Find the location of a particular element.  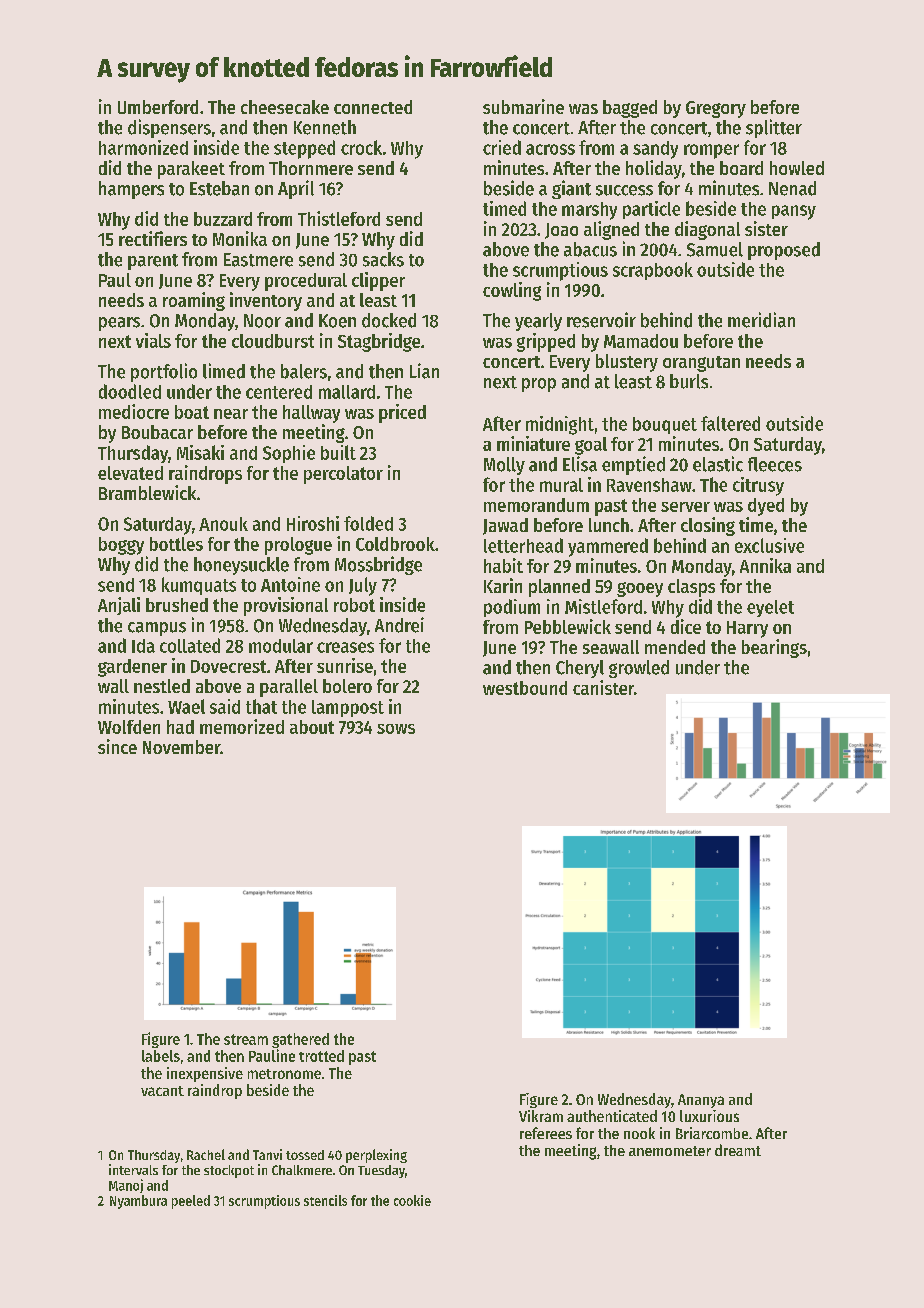

cheesecake is located at coordinates (285, 107).
